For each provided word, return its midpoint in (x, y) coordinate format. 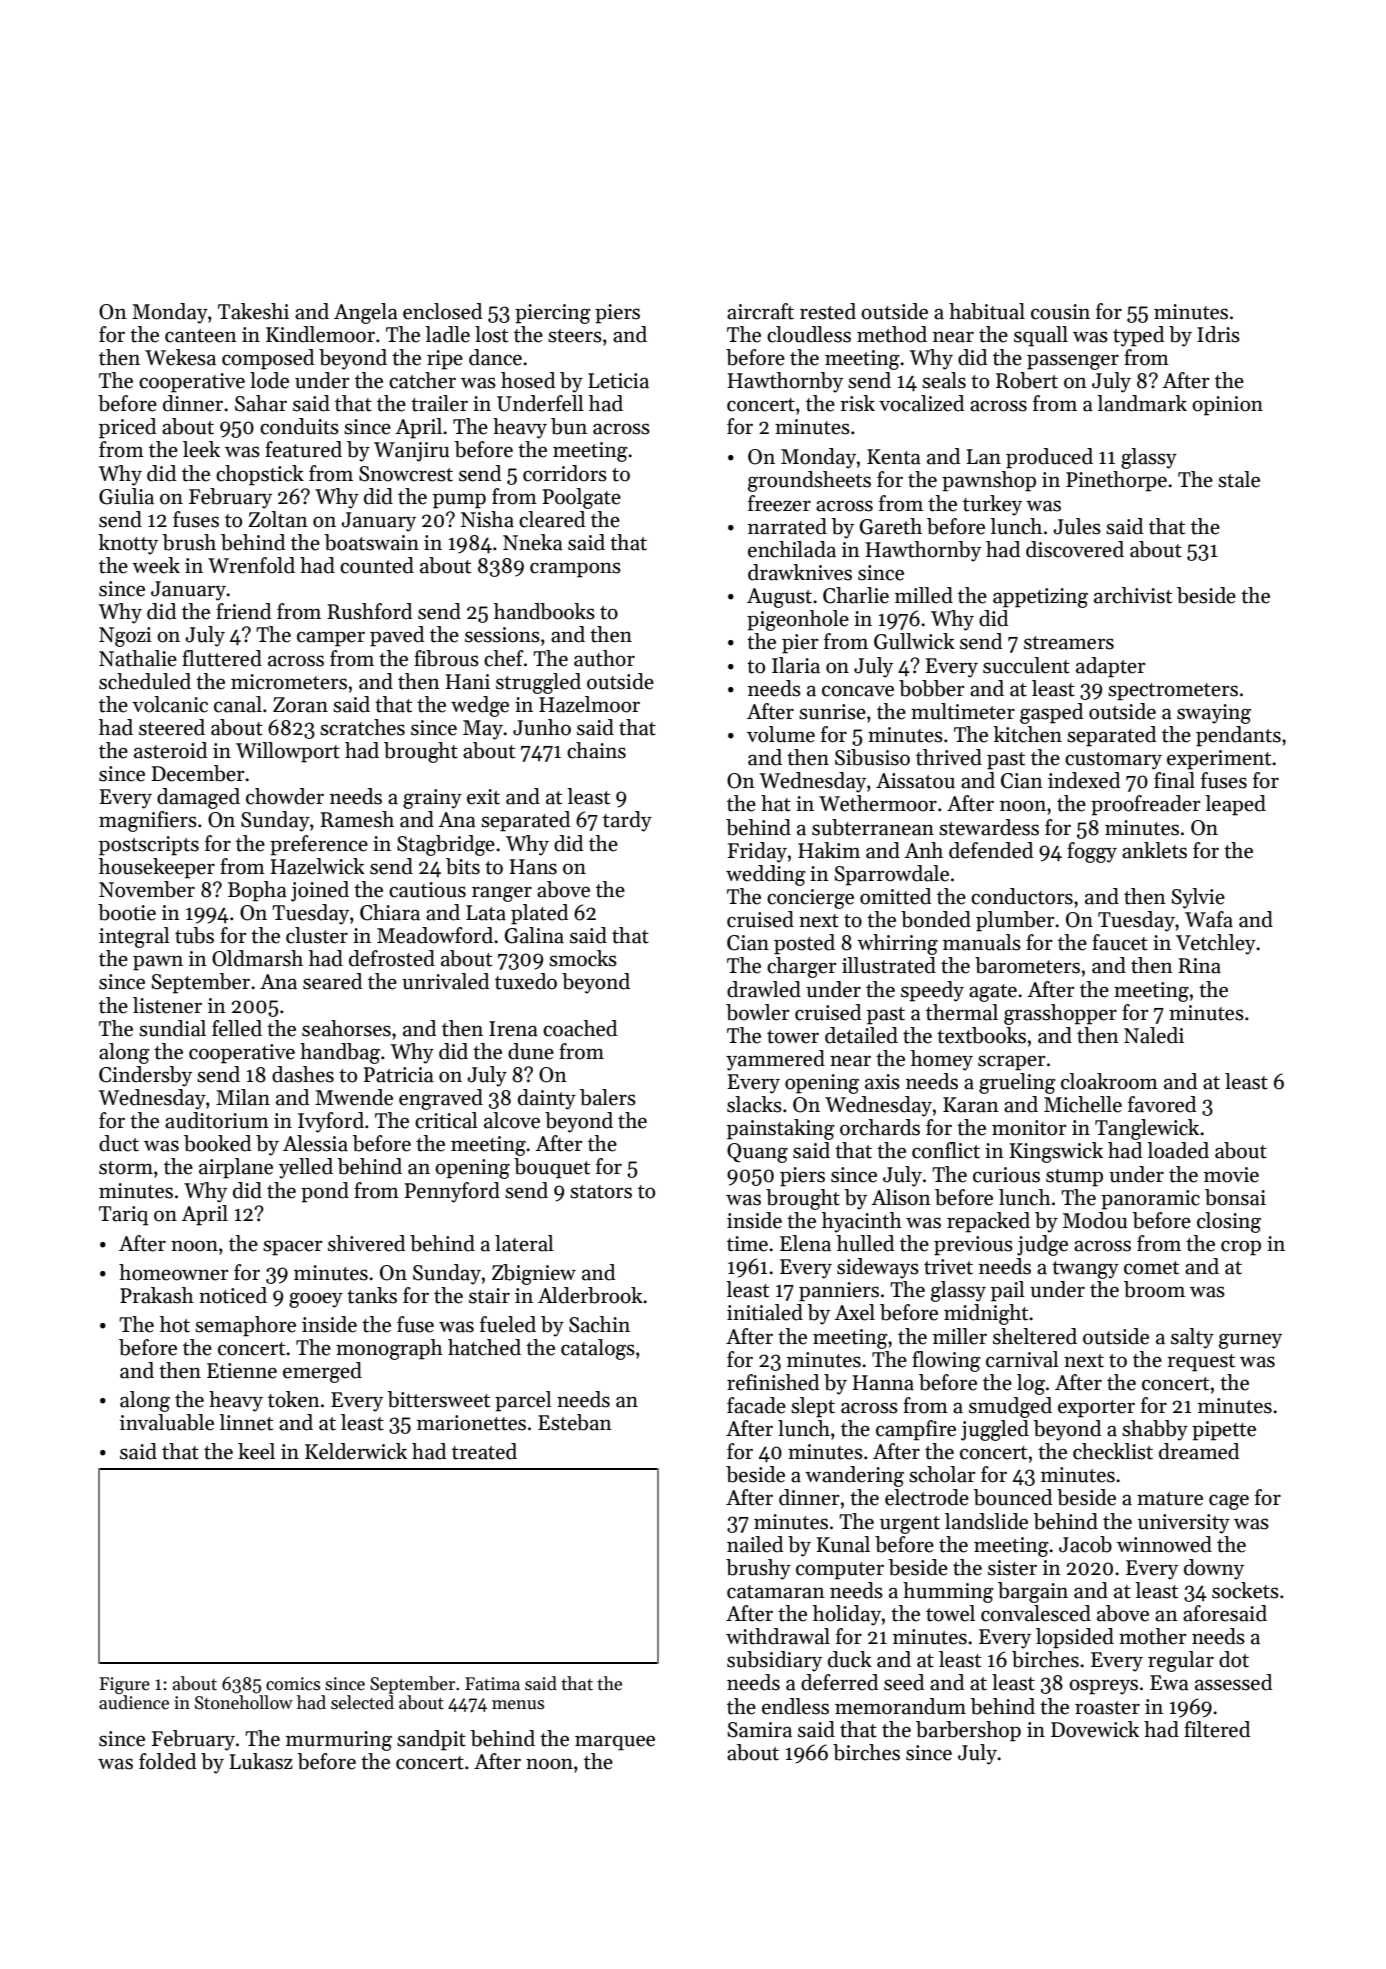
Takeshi (253, 311)
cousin (1060, 312)
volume (781, 734)
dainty (547, 1099)
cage (1229, 1502)
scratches (362, 727)
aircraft (760, 311)
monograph (389, 1349)
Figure (124, 1685)
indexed (1084, 780)
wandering (854, 1476)
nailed (755, 1544)
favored (1162, 1104)
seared (332, 981)
